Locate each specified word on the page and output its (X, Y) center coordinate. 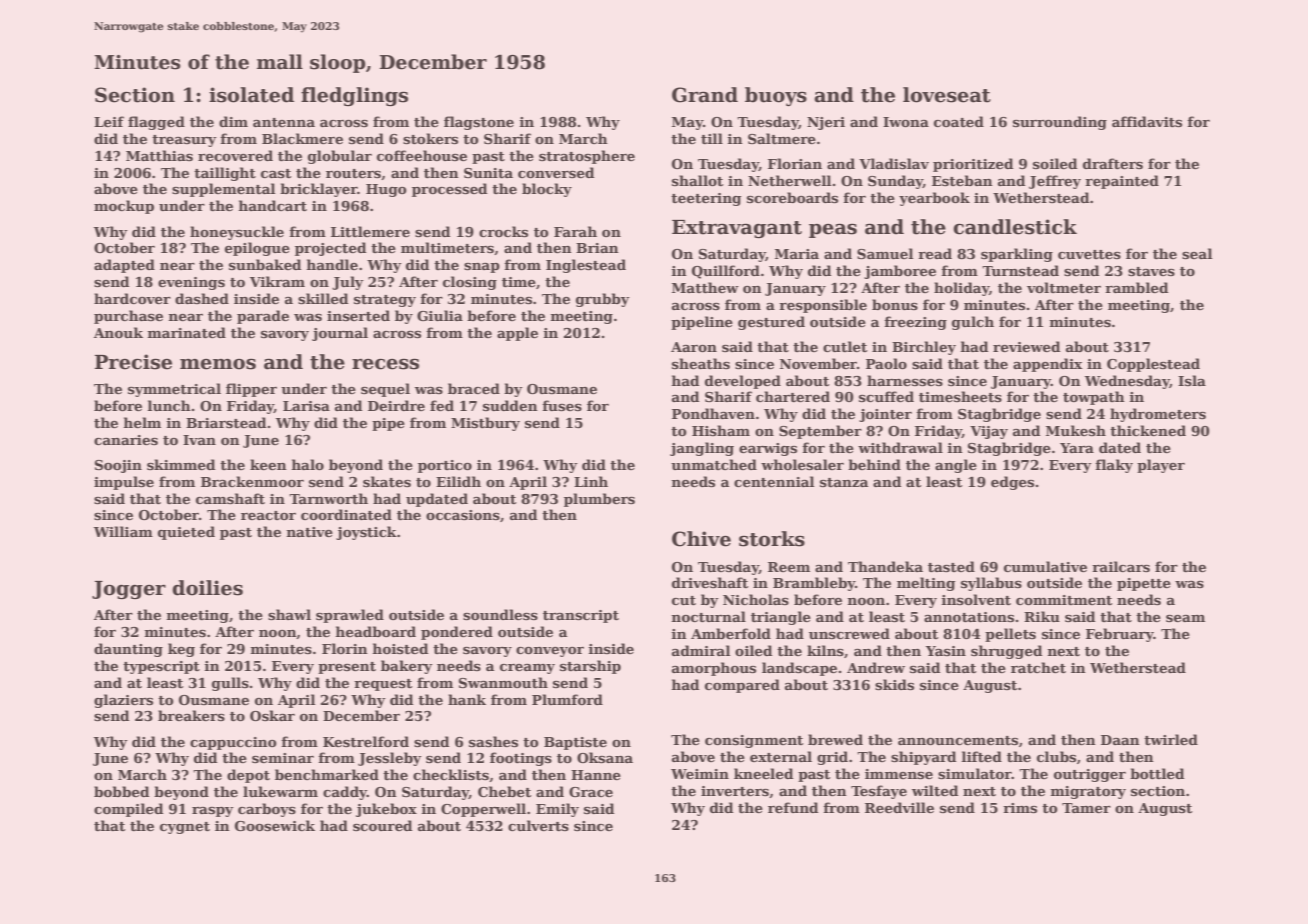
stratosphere (587, 157)
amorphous (714, 669)
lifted (982, 756)
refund (793, 807)
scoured (382, 825)
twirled (1171, 739)
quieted (186, 533)
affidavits (1147, 121)
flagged (156, 123)
